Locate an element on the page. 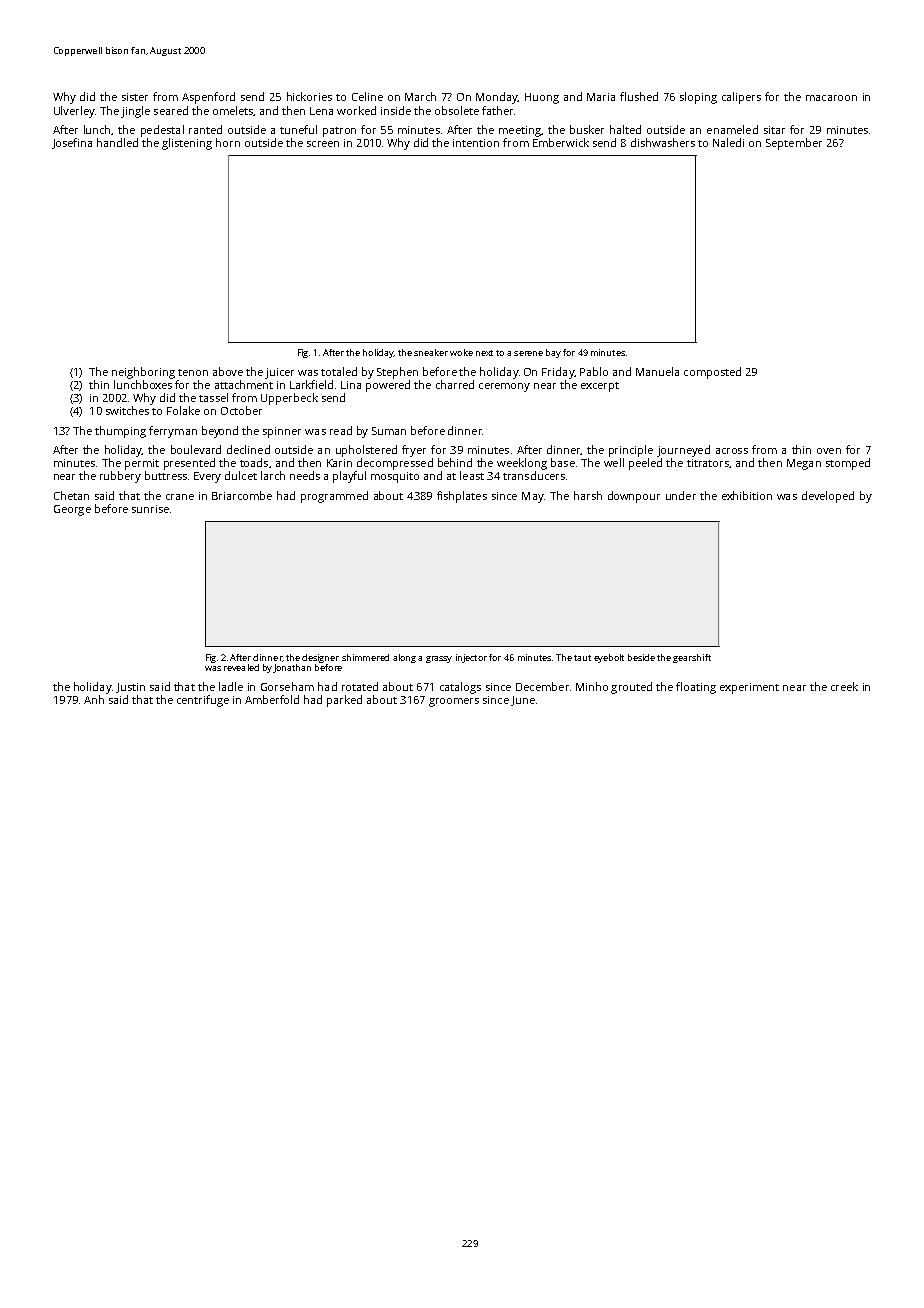 The width and height of the page is (924, 1308). George is located at coordinates (72, 510).
